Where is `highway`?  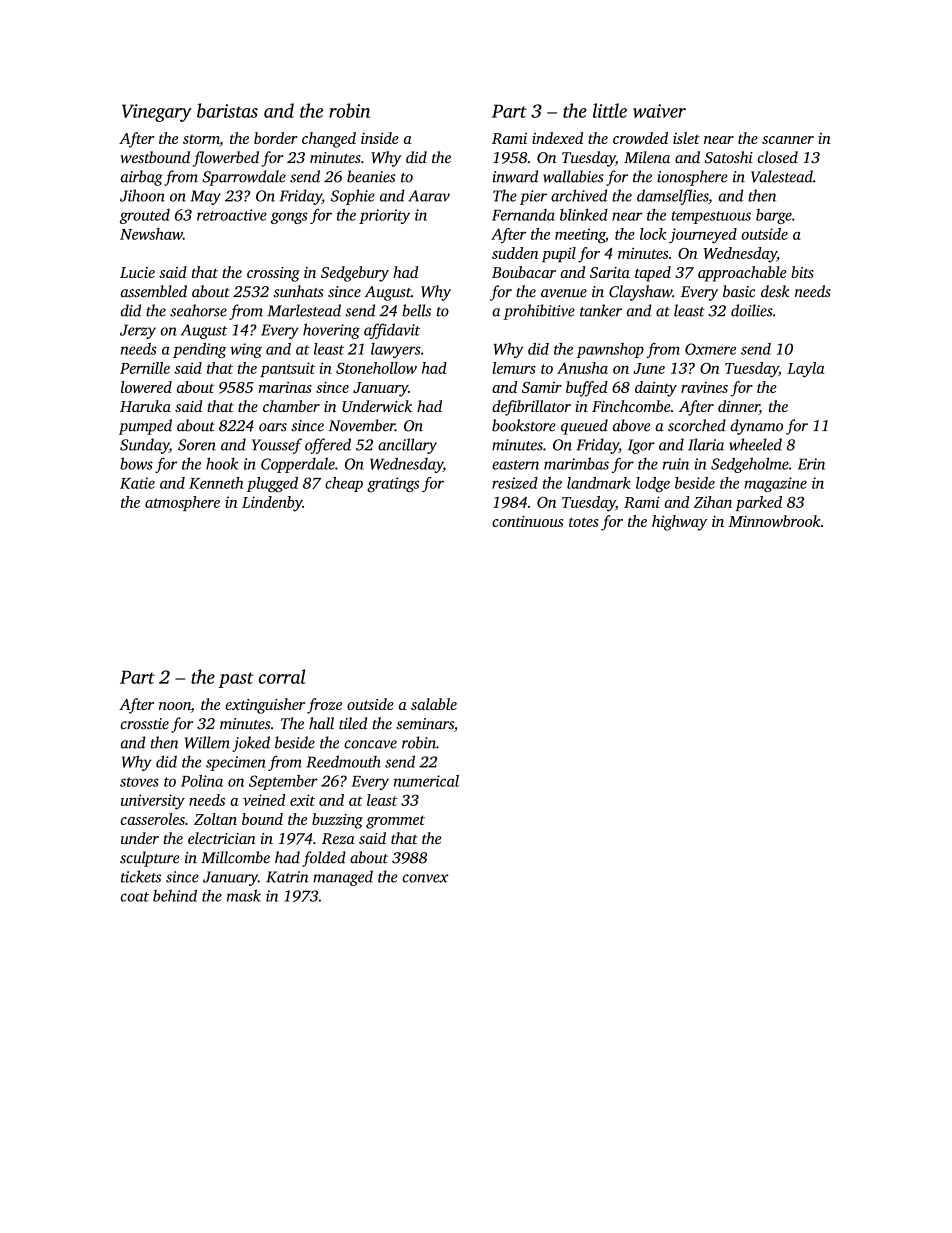 highway is located at coordinates (679, 523).
